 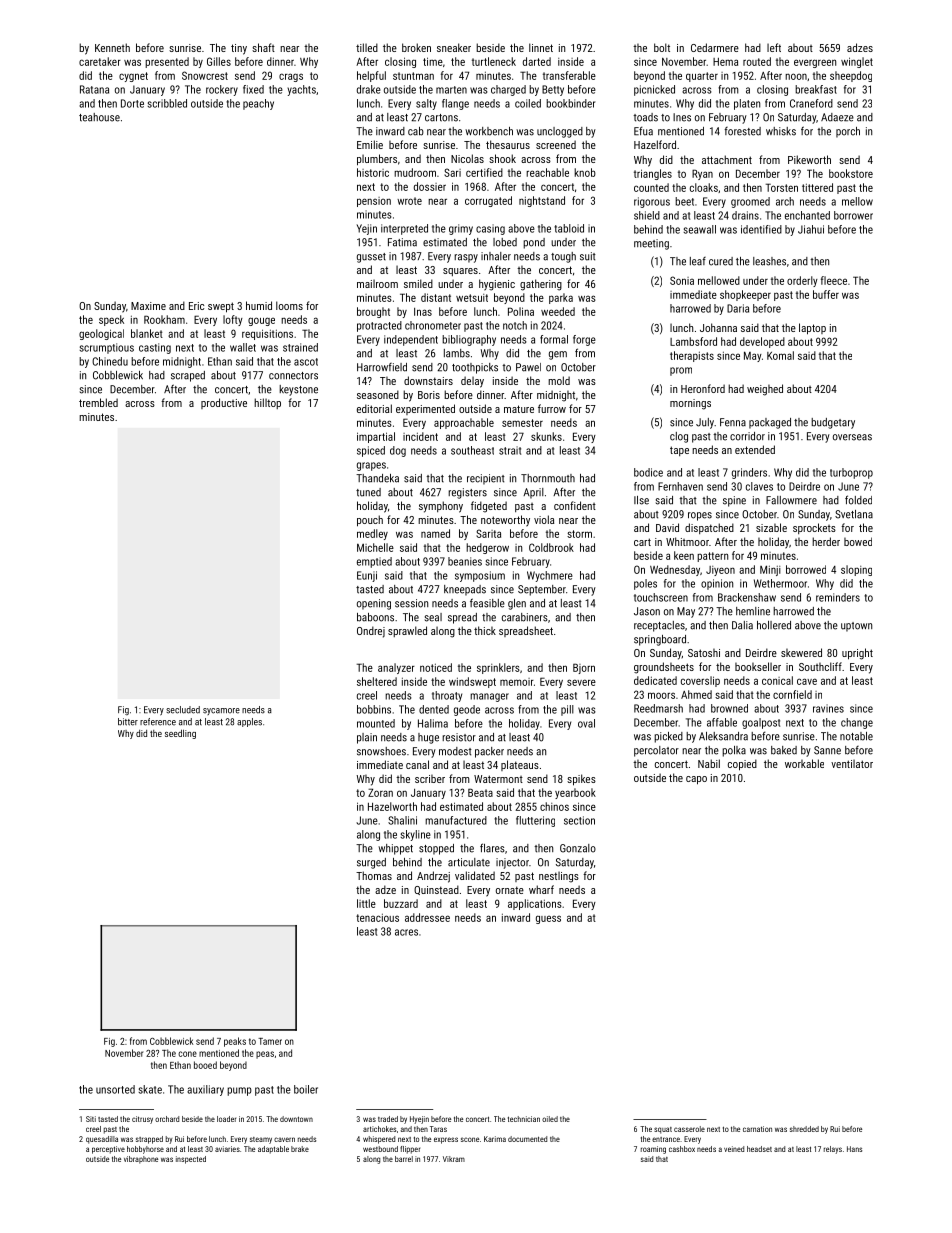 I want to click on vibraphone, so click(x=141, y=1160).
